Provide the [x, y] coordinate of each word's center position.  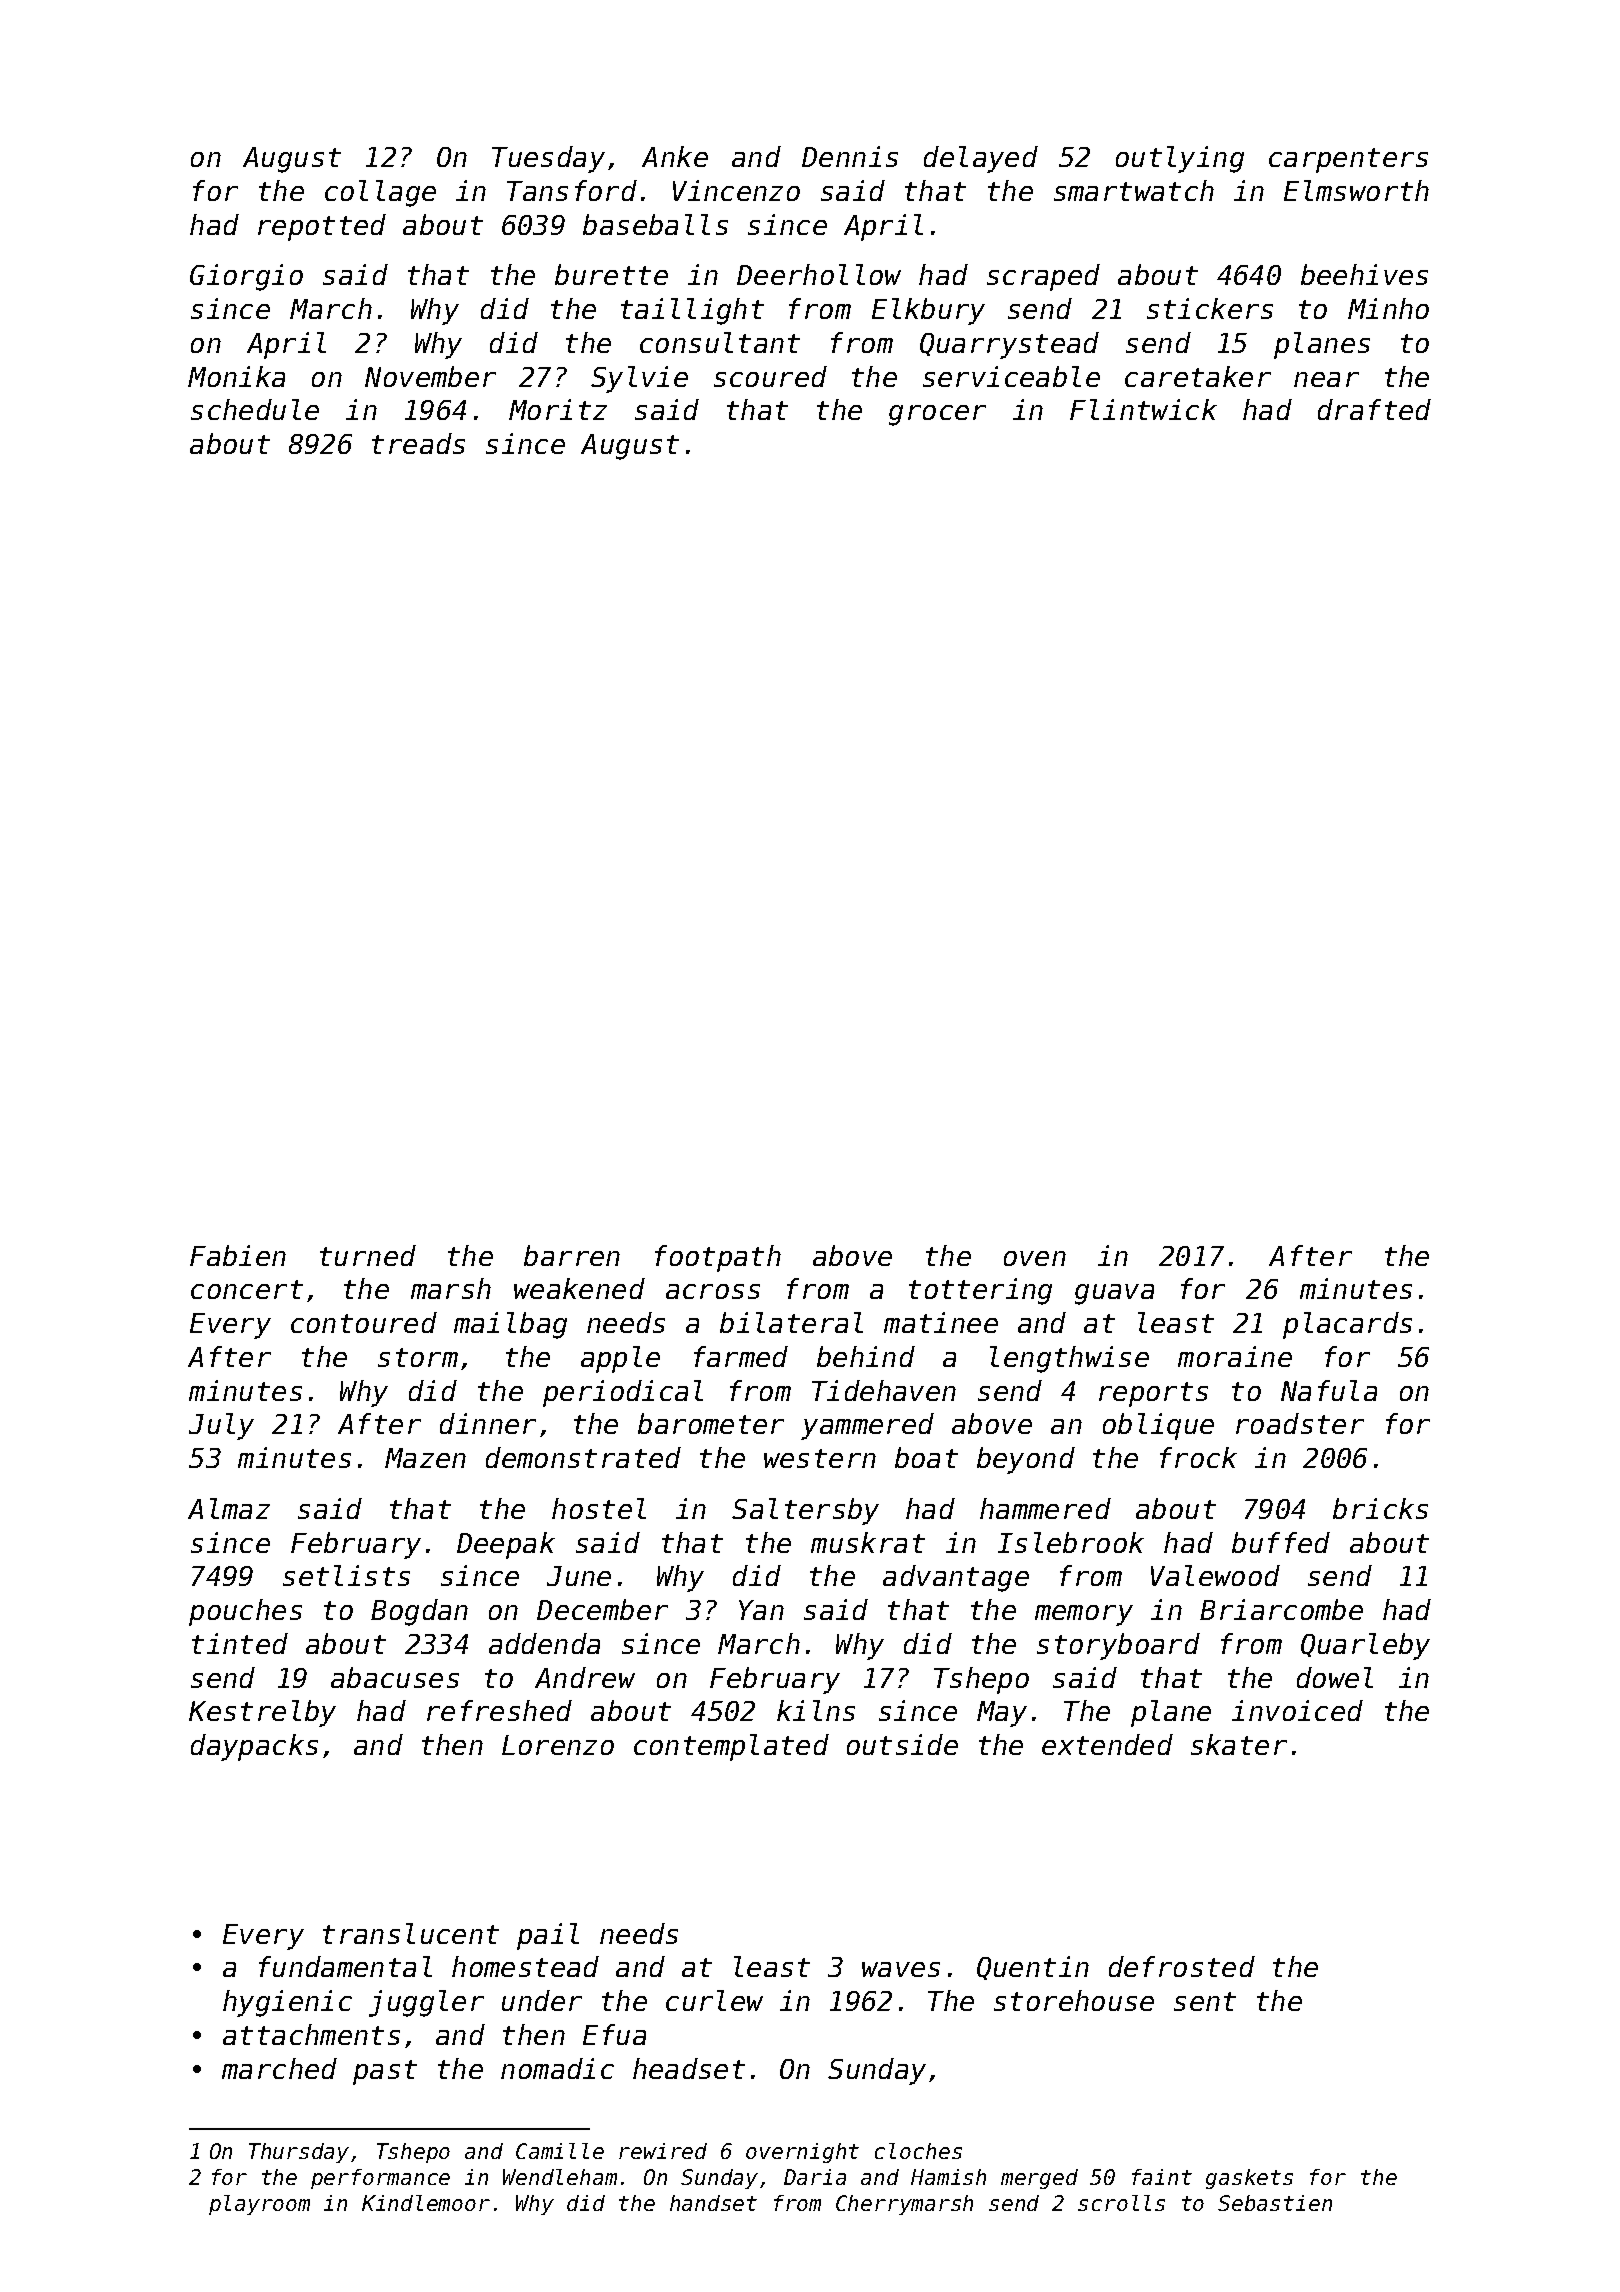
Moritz [558, 409]
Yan [761, 1610]
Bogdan [419, 1612]
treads [418, 443]
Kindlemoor [426, 2203]
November [430, 376]
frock [1198, 1457]
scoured [770, 376]
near [1326, 379]
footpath [718, 1258]
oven [1035, 1258]
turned [368, 1255]
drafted [1374, 409]
